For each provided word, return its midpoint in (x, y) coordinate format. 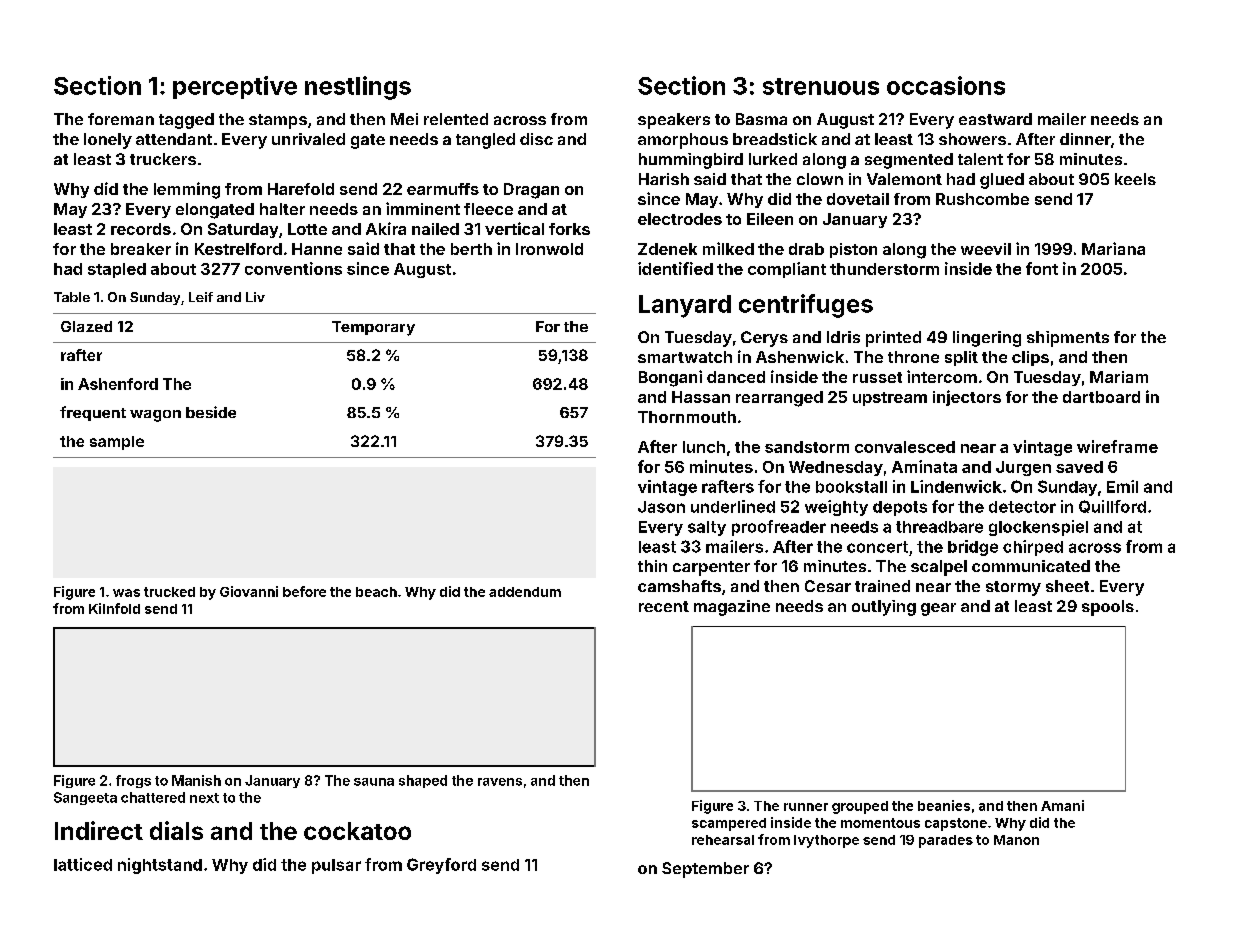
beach (376, 592)
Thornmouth (687, 417)
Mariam (1119, 377)
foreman (121, 119)
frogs (133, 781)
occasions (946, 85)
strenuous (821, 86)
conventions (293, 268)
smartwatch (685, 357)
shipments (1068, 339)
